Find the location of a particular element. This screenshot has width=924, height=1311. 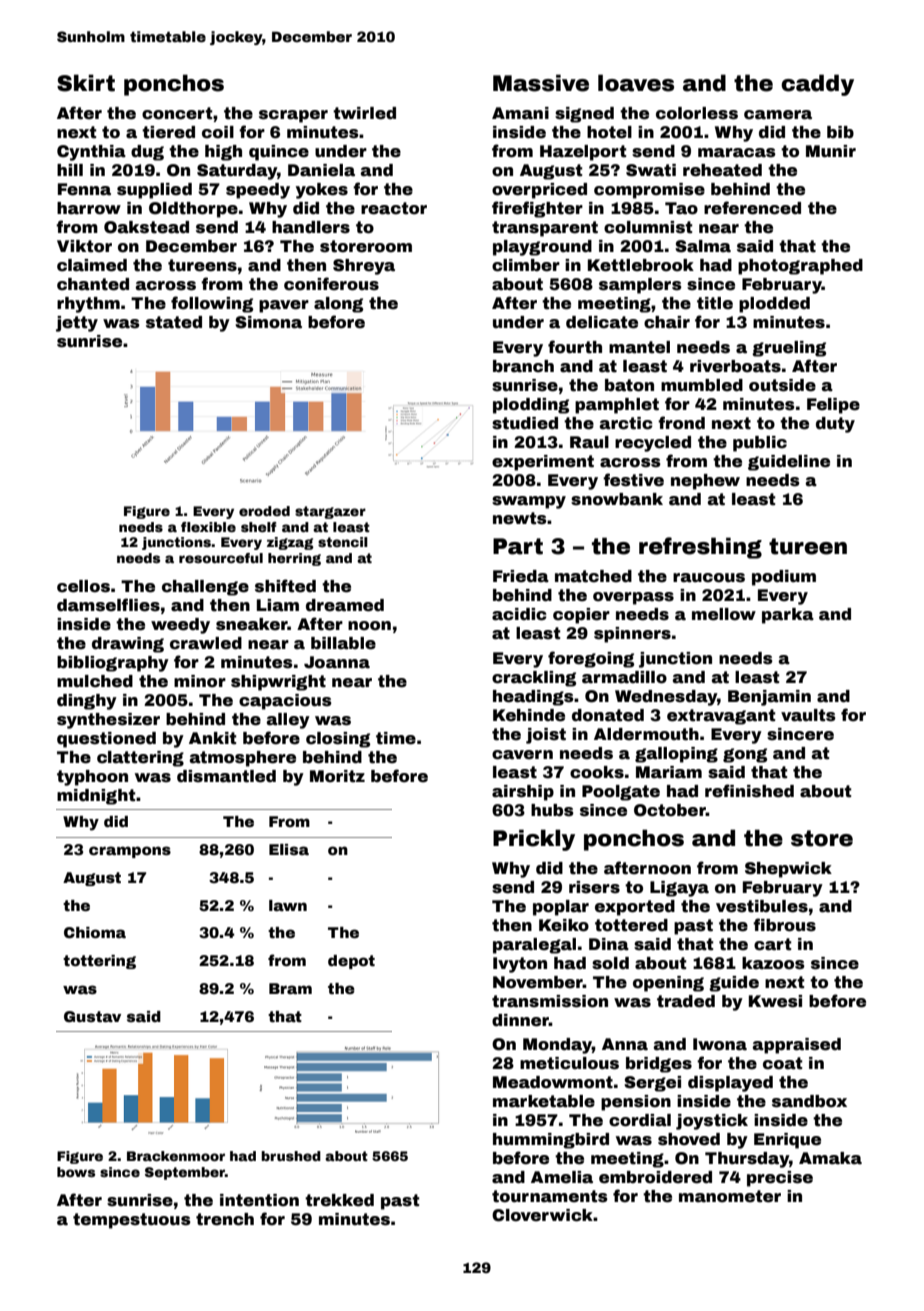

Cloverwick is located at coordinates (542, 1215).
